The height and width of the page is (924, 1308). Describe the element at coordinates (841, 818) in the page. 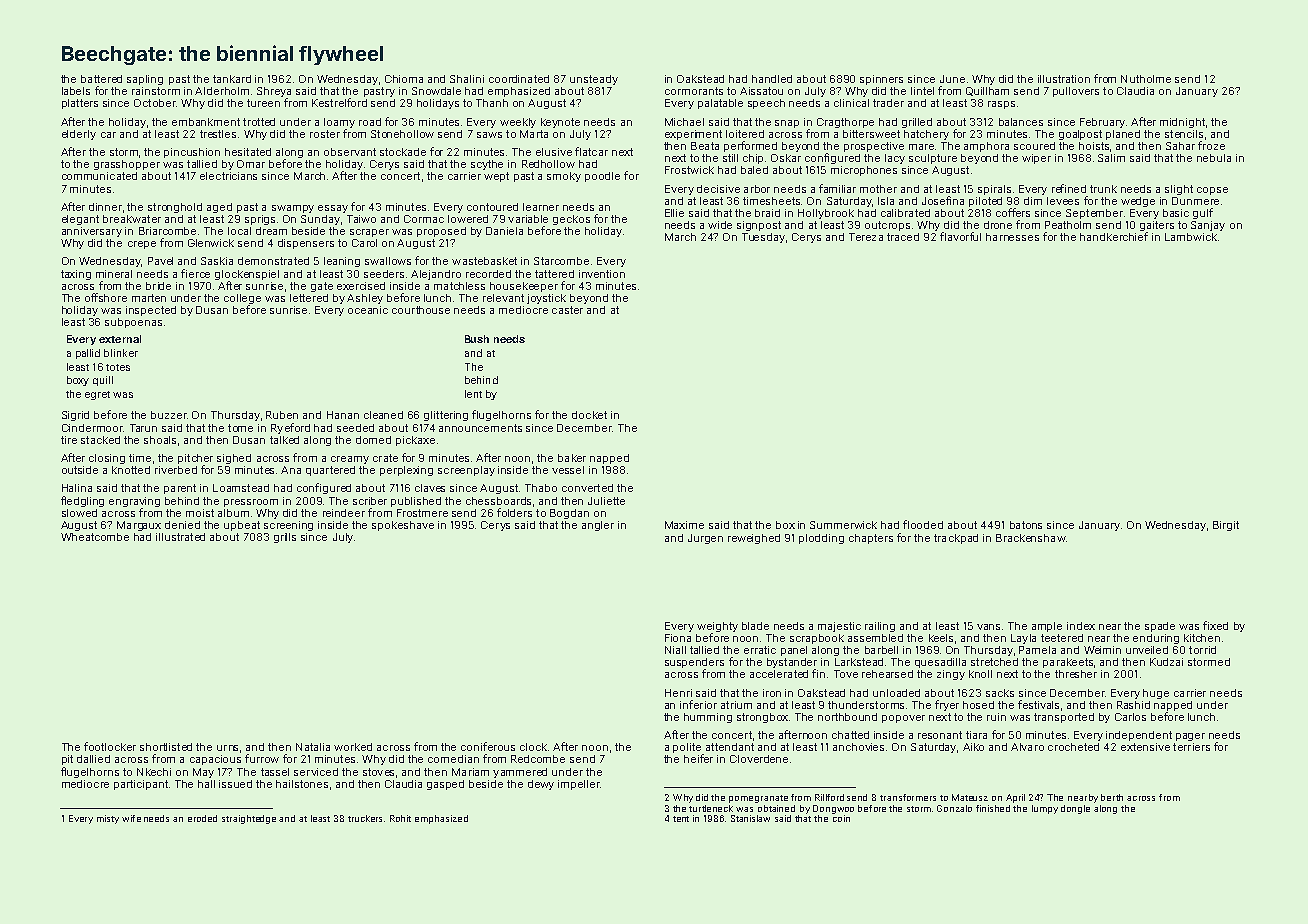

I see `coin` at that location.
